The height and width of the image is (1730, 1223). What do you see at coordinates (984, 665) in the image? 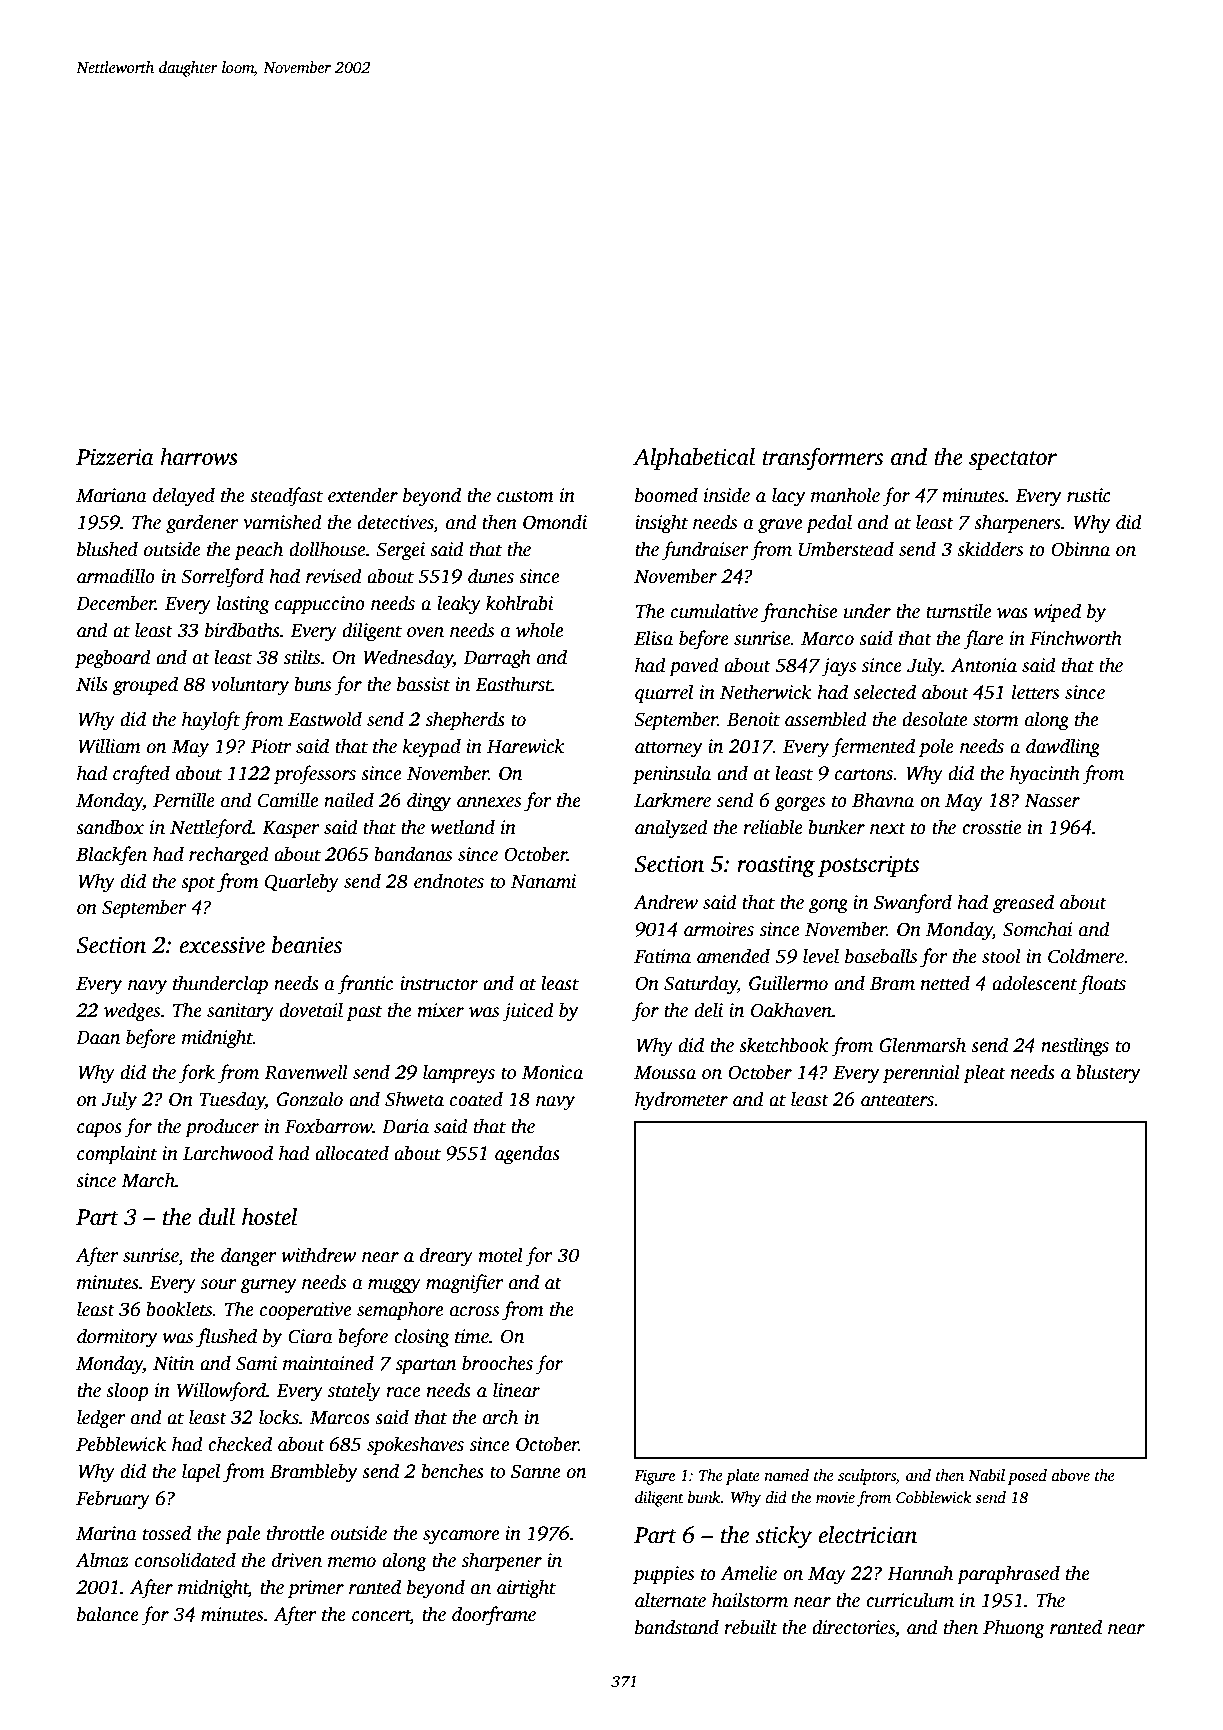
I see `Antonia` at bounding box center [984, 665].
